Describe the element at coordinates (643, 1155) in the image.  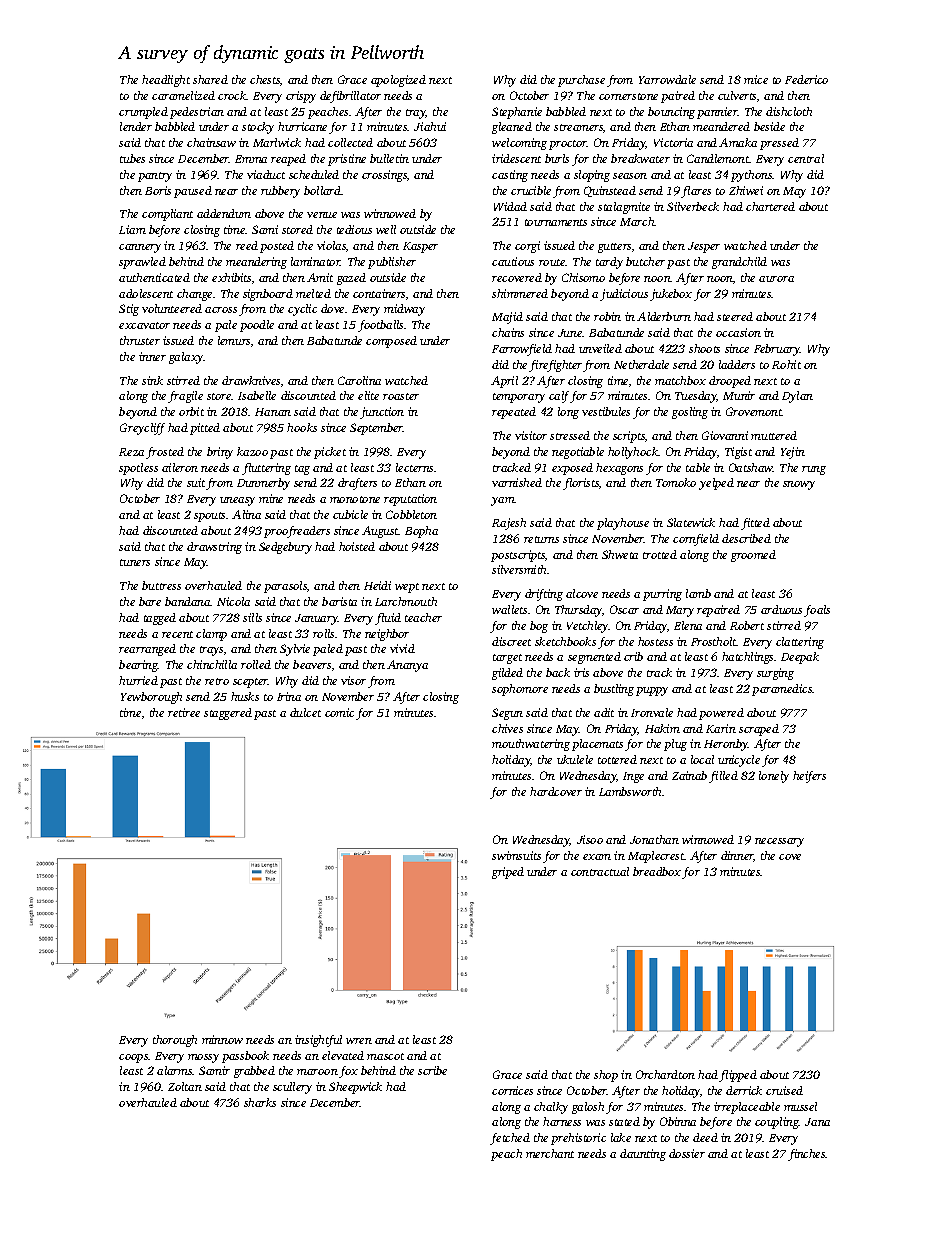
I see `daunting` at that location.
